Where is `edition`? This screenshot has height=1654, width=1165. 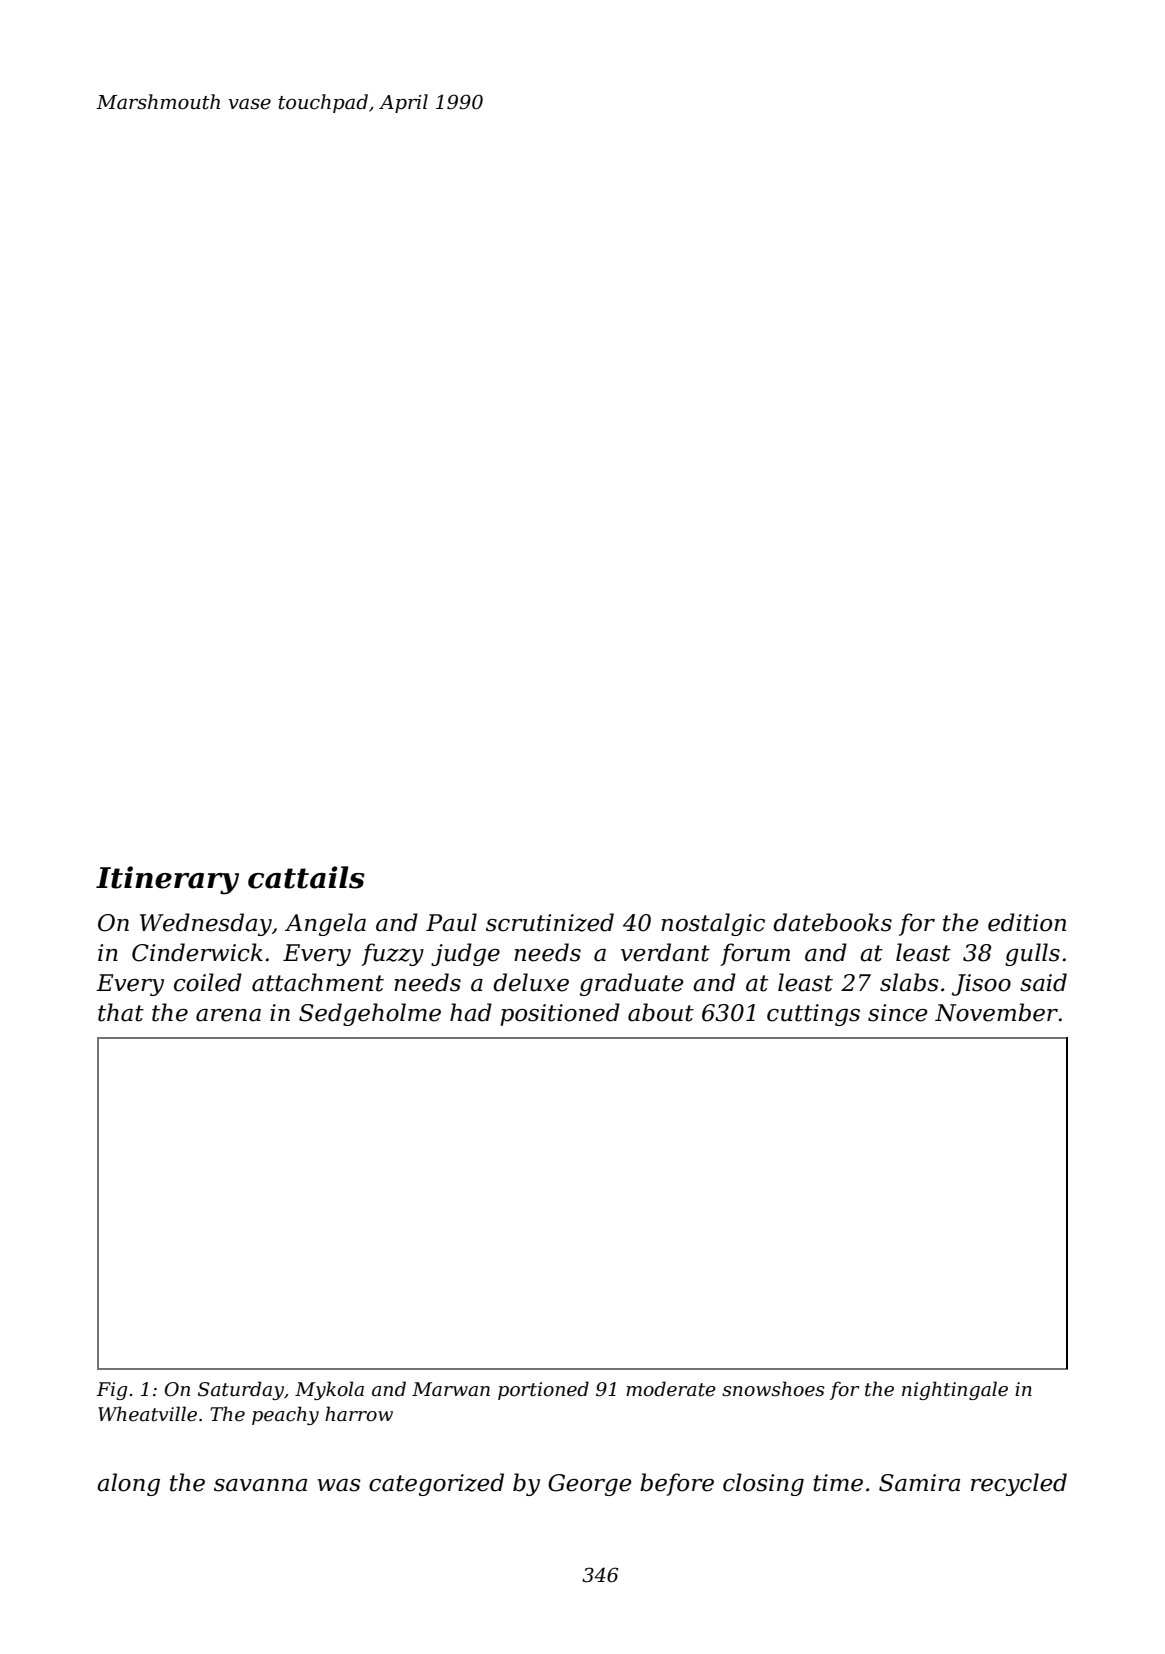
edition is located at coordinates (1027, 922).
